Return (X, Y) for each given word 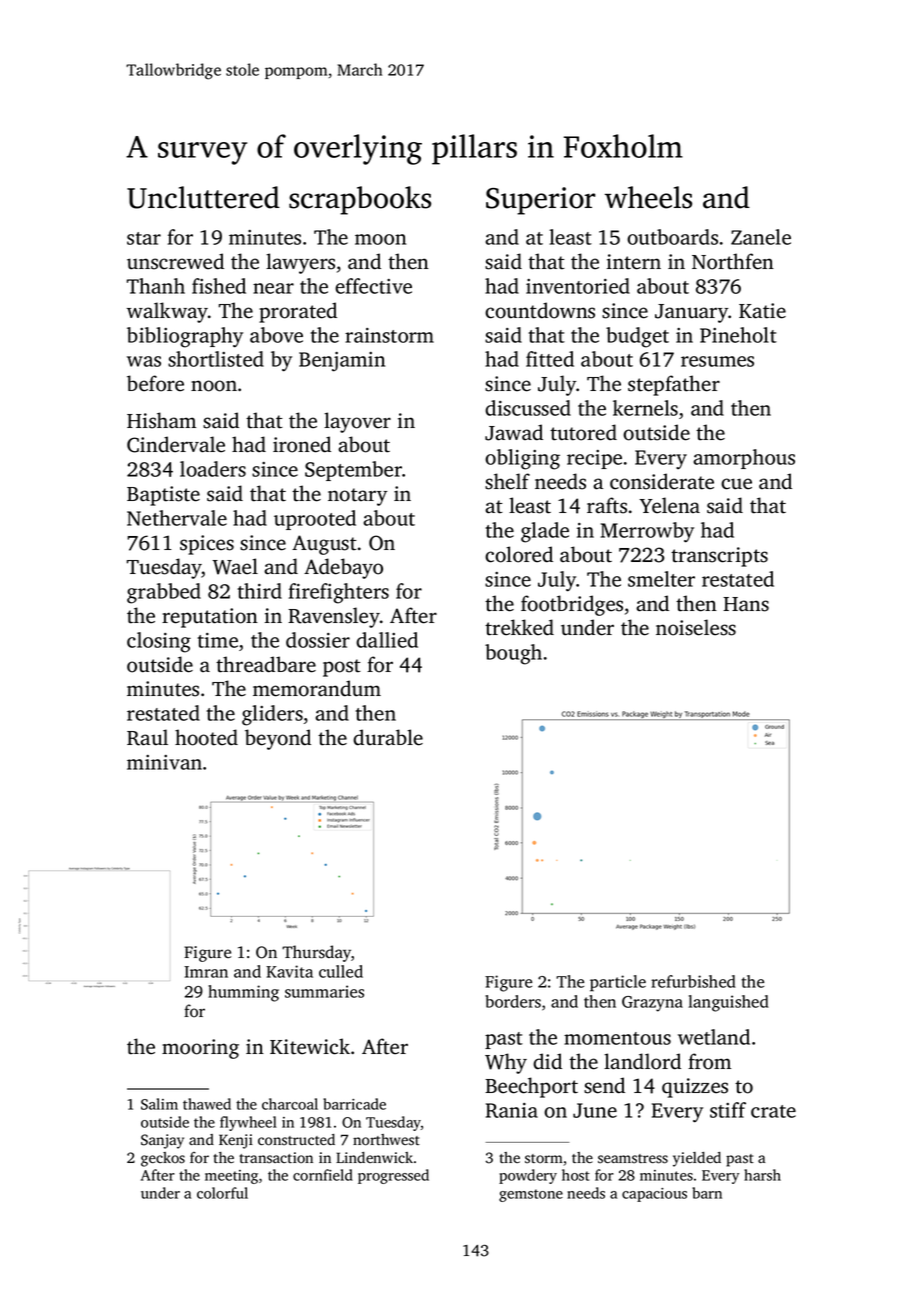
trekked (519, 627)
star (144, 238)
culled (341, 971)
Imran (206, 972)
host (576, 1175)
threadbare (266, 664)
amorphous (744, 459)
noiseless (696, 627)
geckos (163, 1159)
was (144, 361)
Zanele (761, 237)
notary (357, 497)
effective (373, 286)
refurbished (693, 981)
